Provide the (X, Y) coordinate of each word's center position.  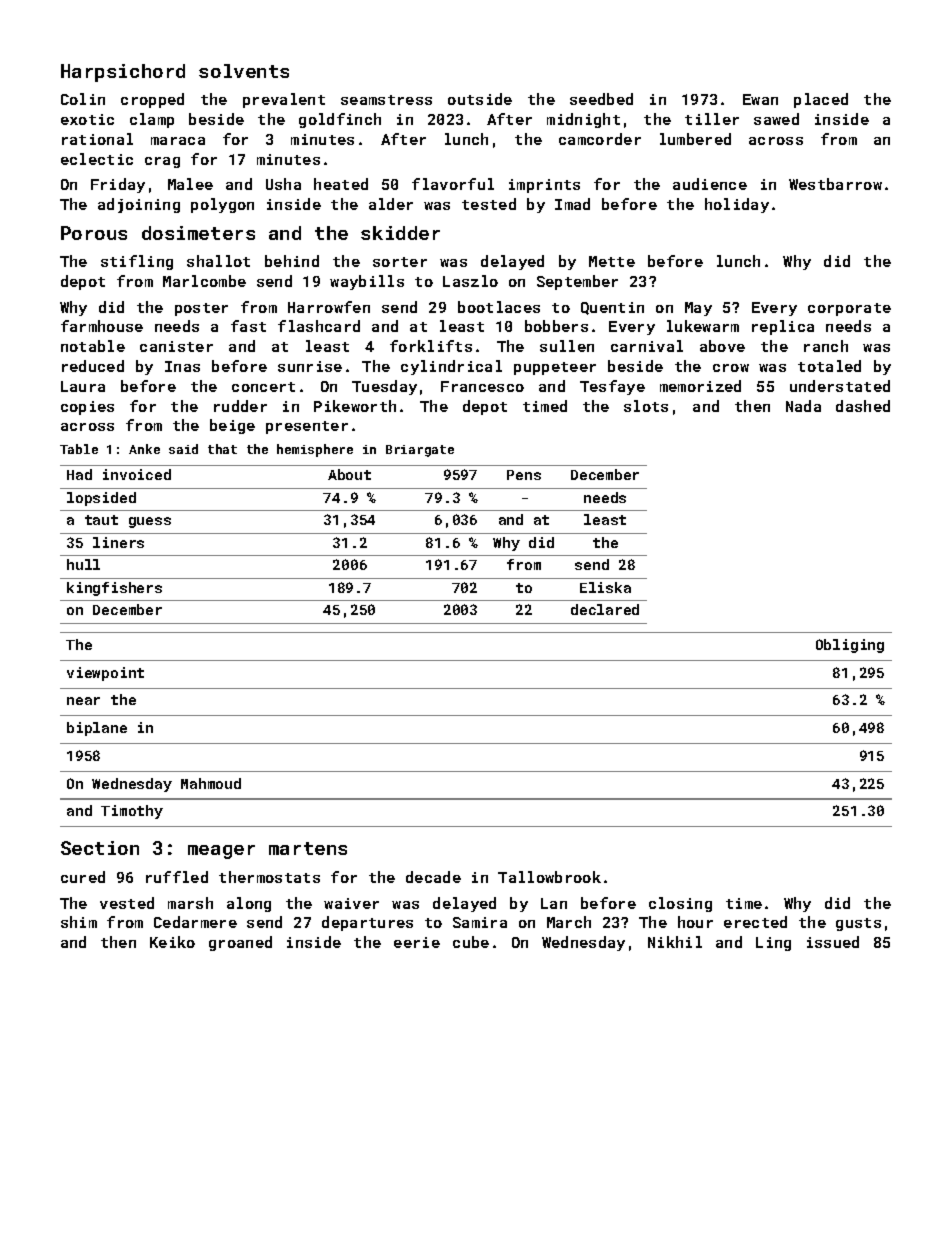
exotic (87, 119)
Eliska (605, 587)
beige (232, 426)
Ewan (760, 99)
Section (100, 848)
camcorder (600, 139)
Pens (524, 475)
